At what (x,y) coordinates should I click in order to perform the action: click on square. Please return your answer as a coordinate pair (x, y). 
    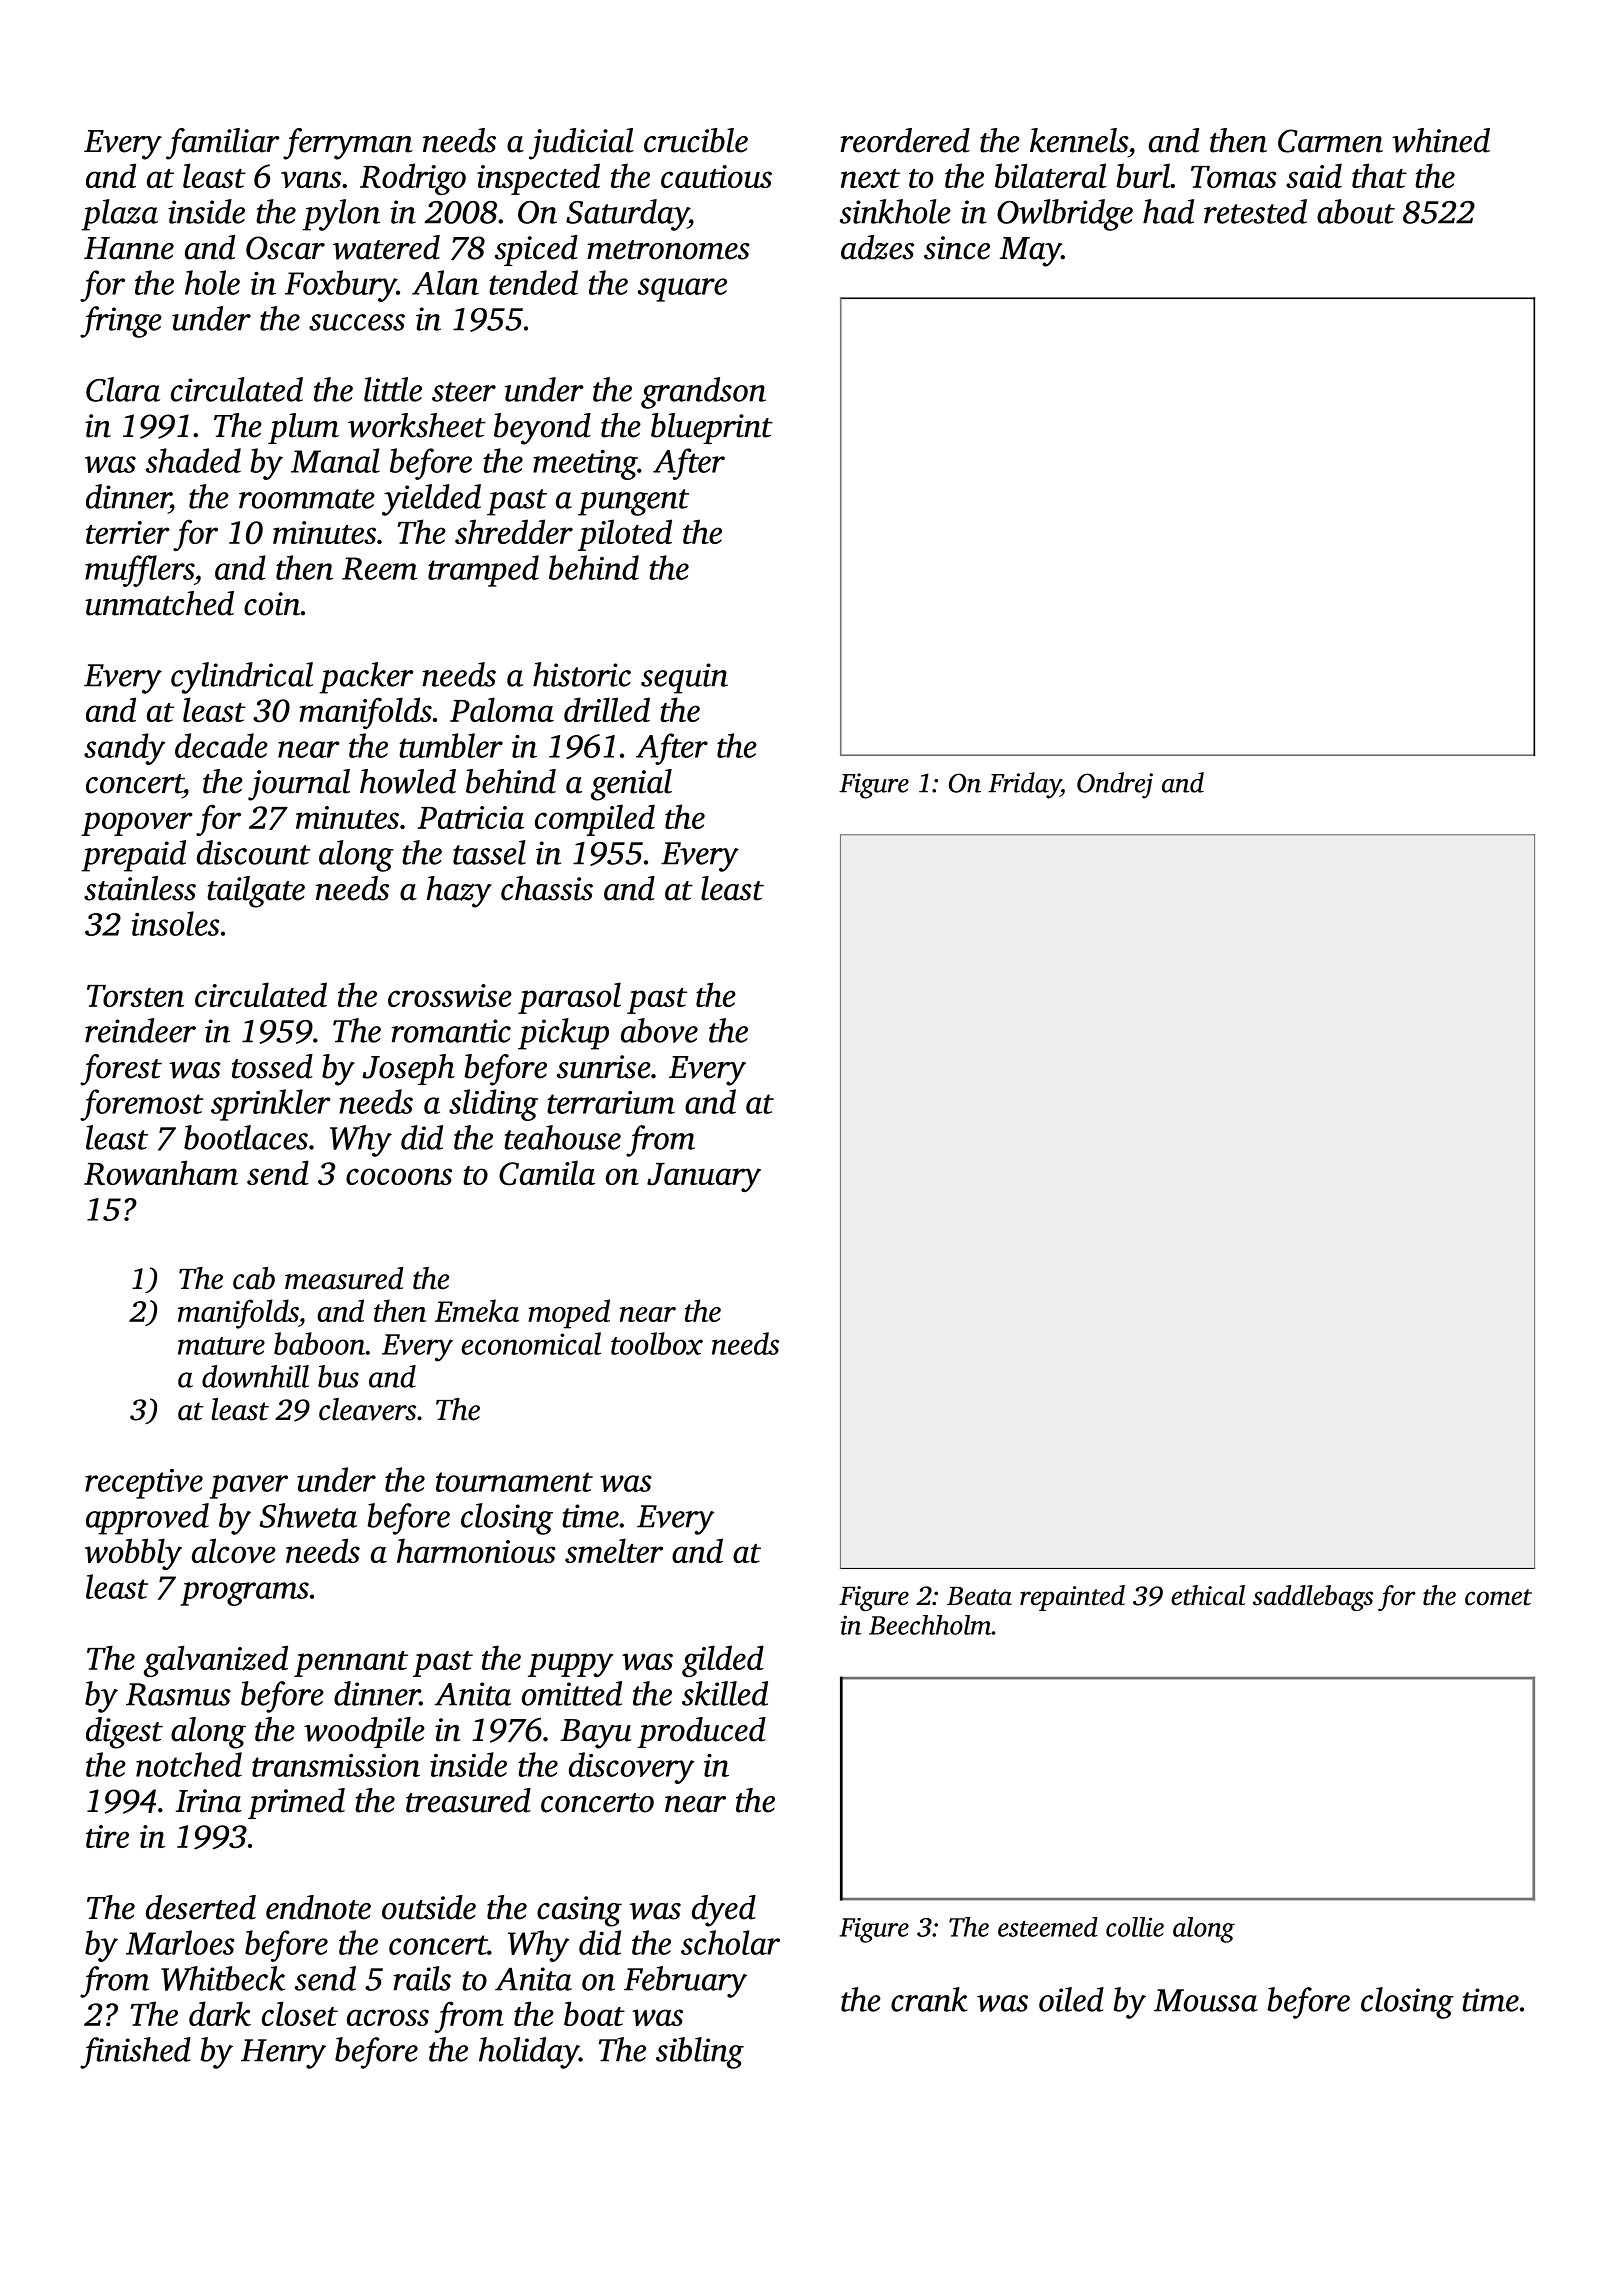
    Looking at the image, I should click on (682, 290).
